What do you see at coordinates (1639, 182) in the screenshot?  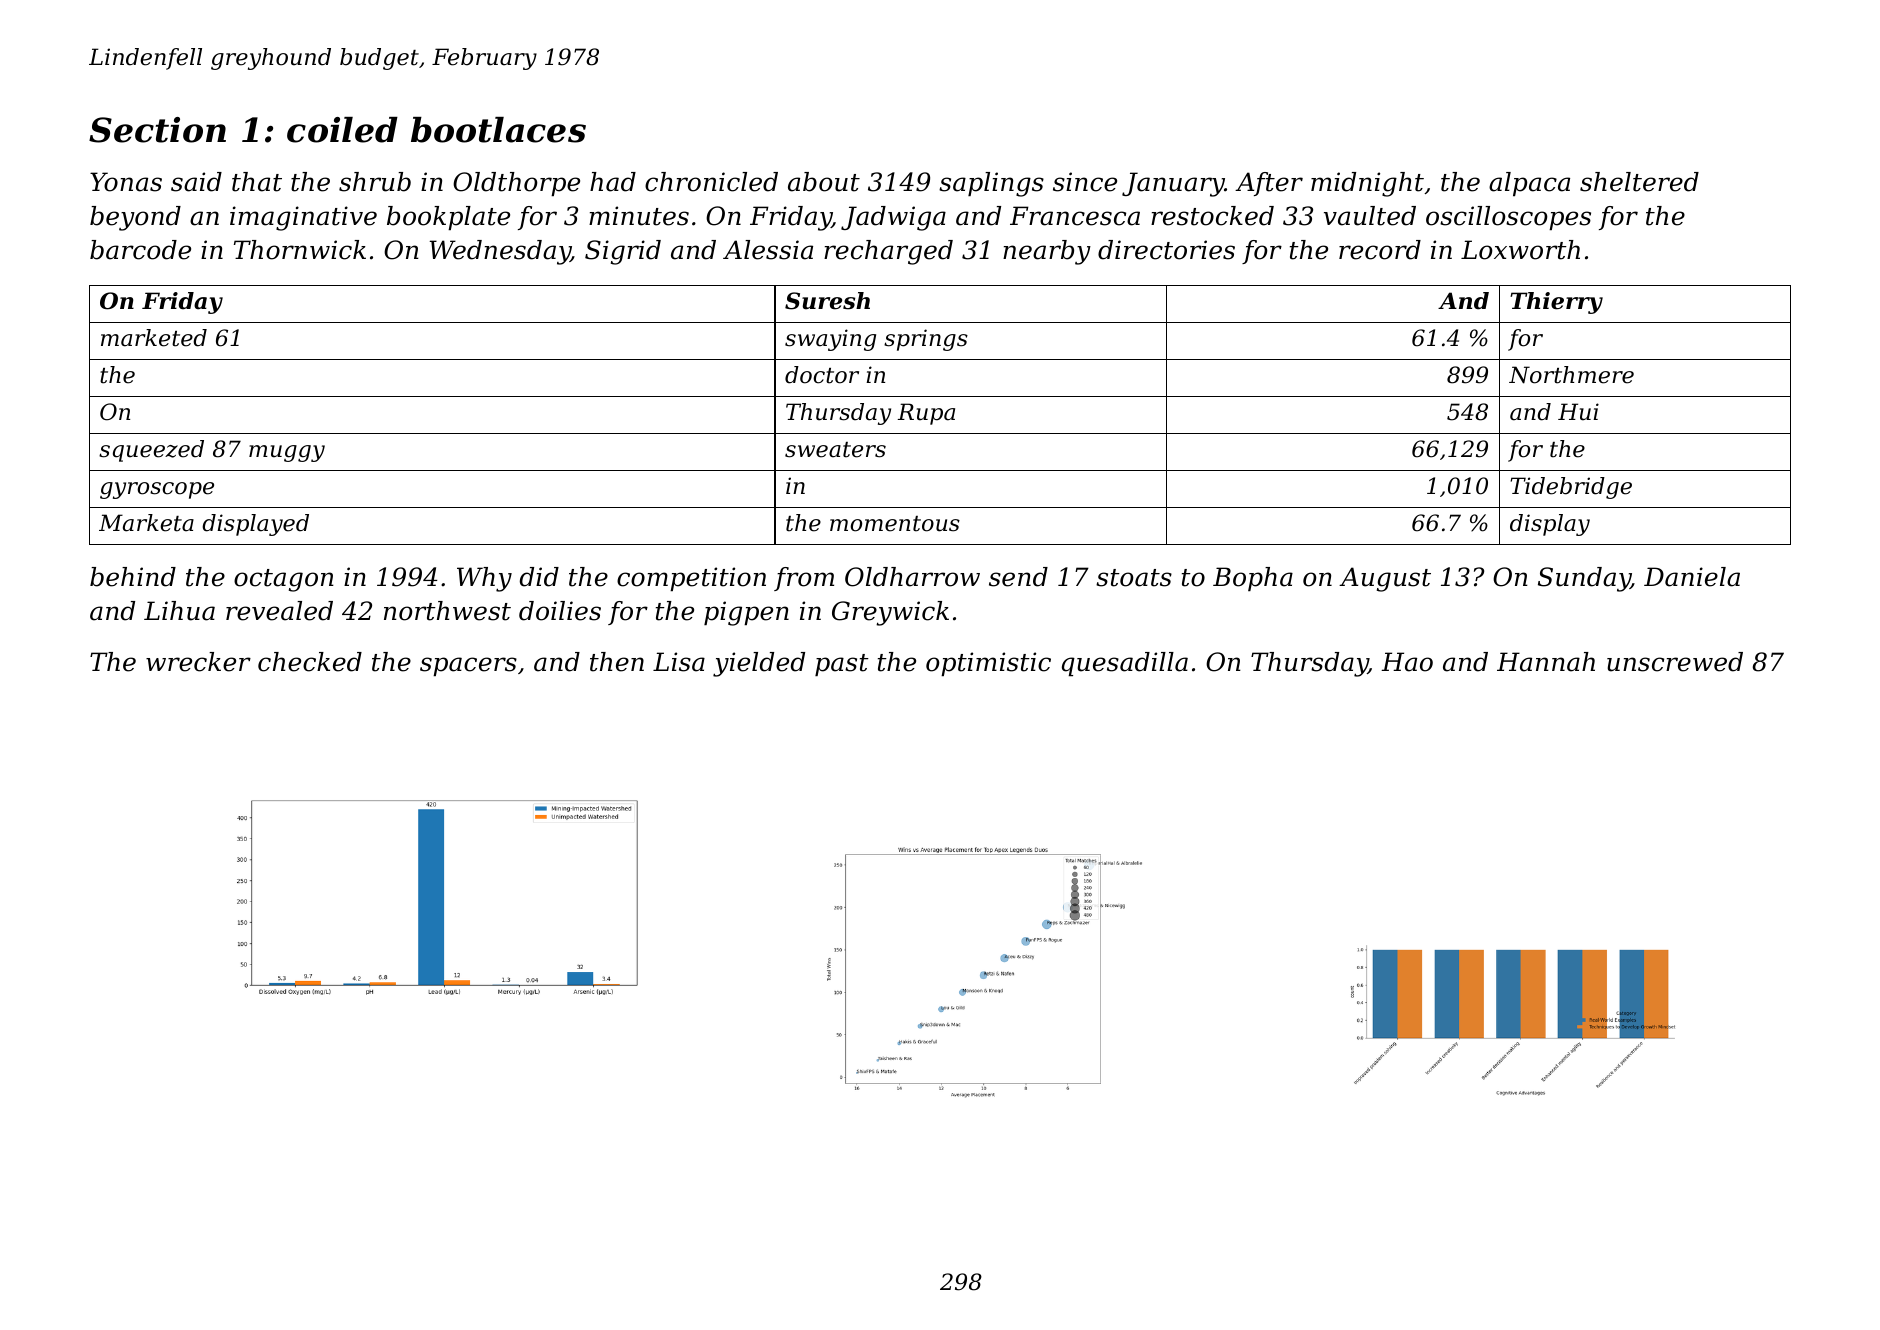 I see `sheltered` at bounding box center [1639, 182].
